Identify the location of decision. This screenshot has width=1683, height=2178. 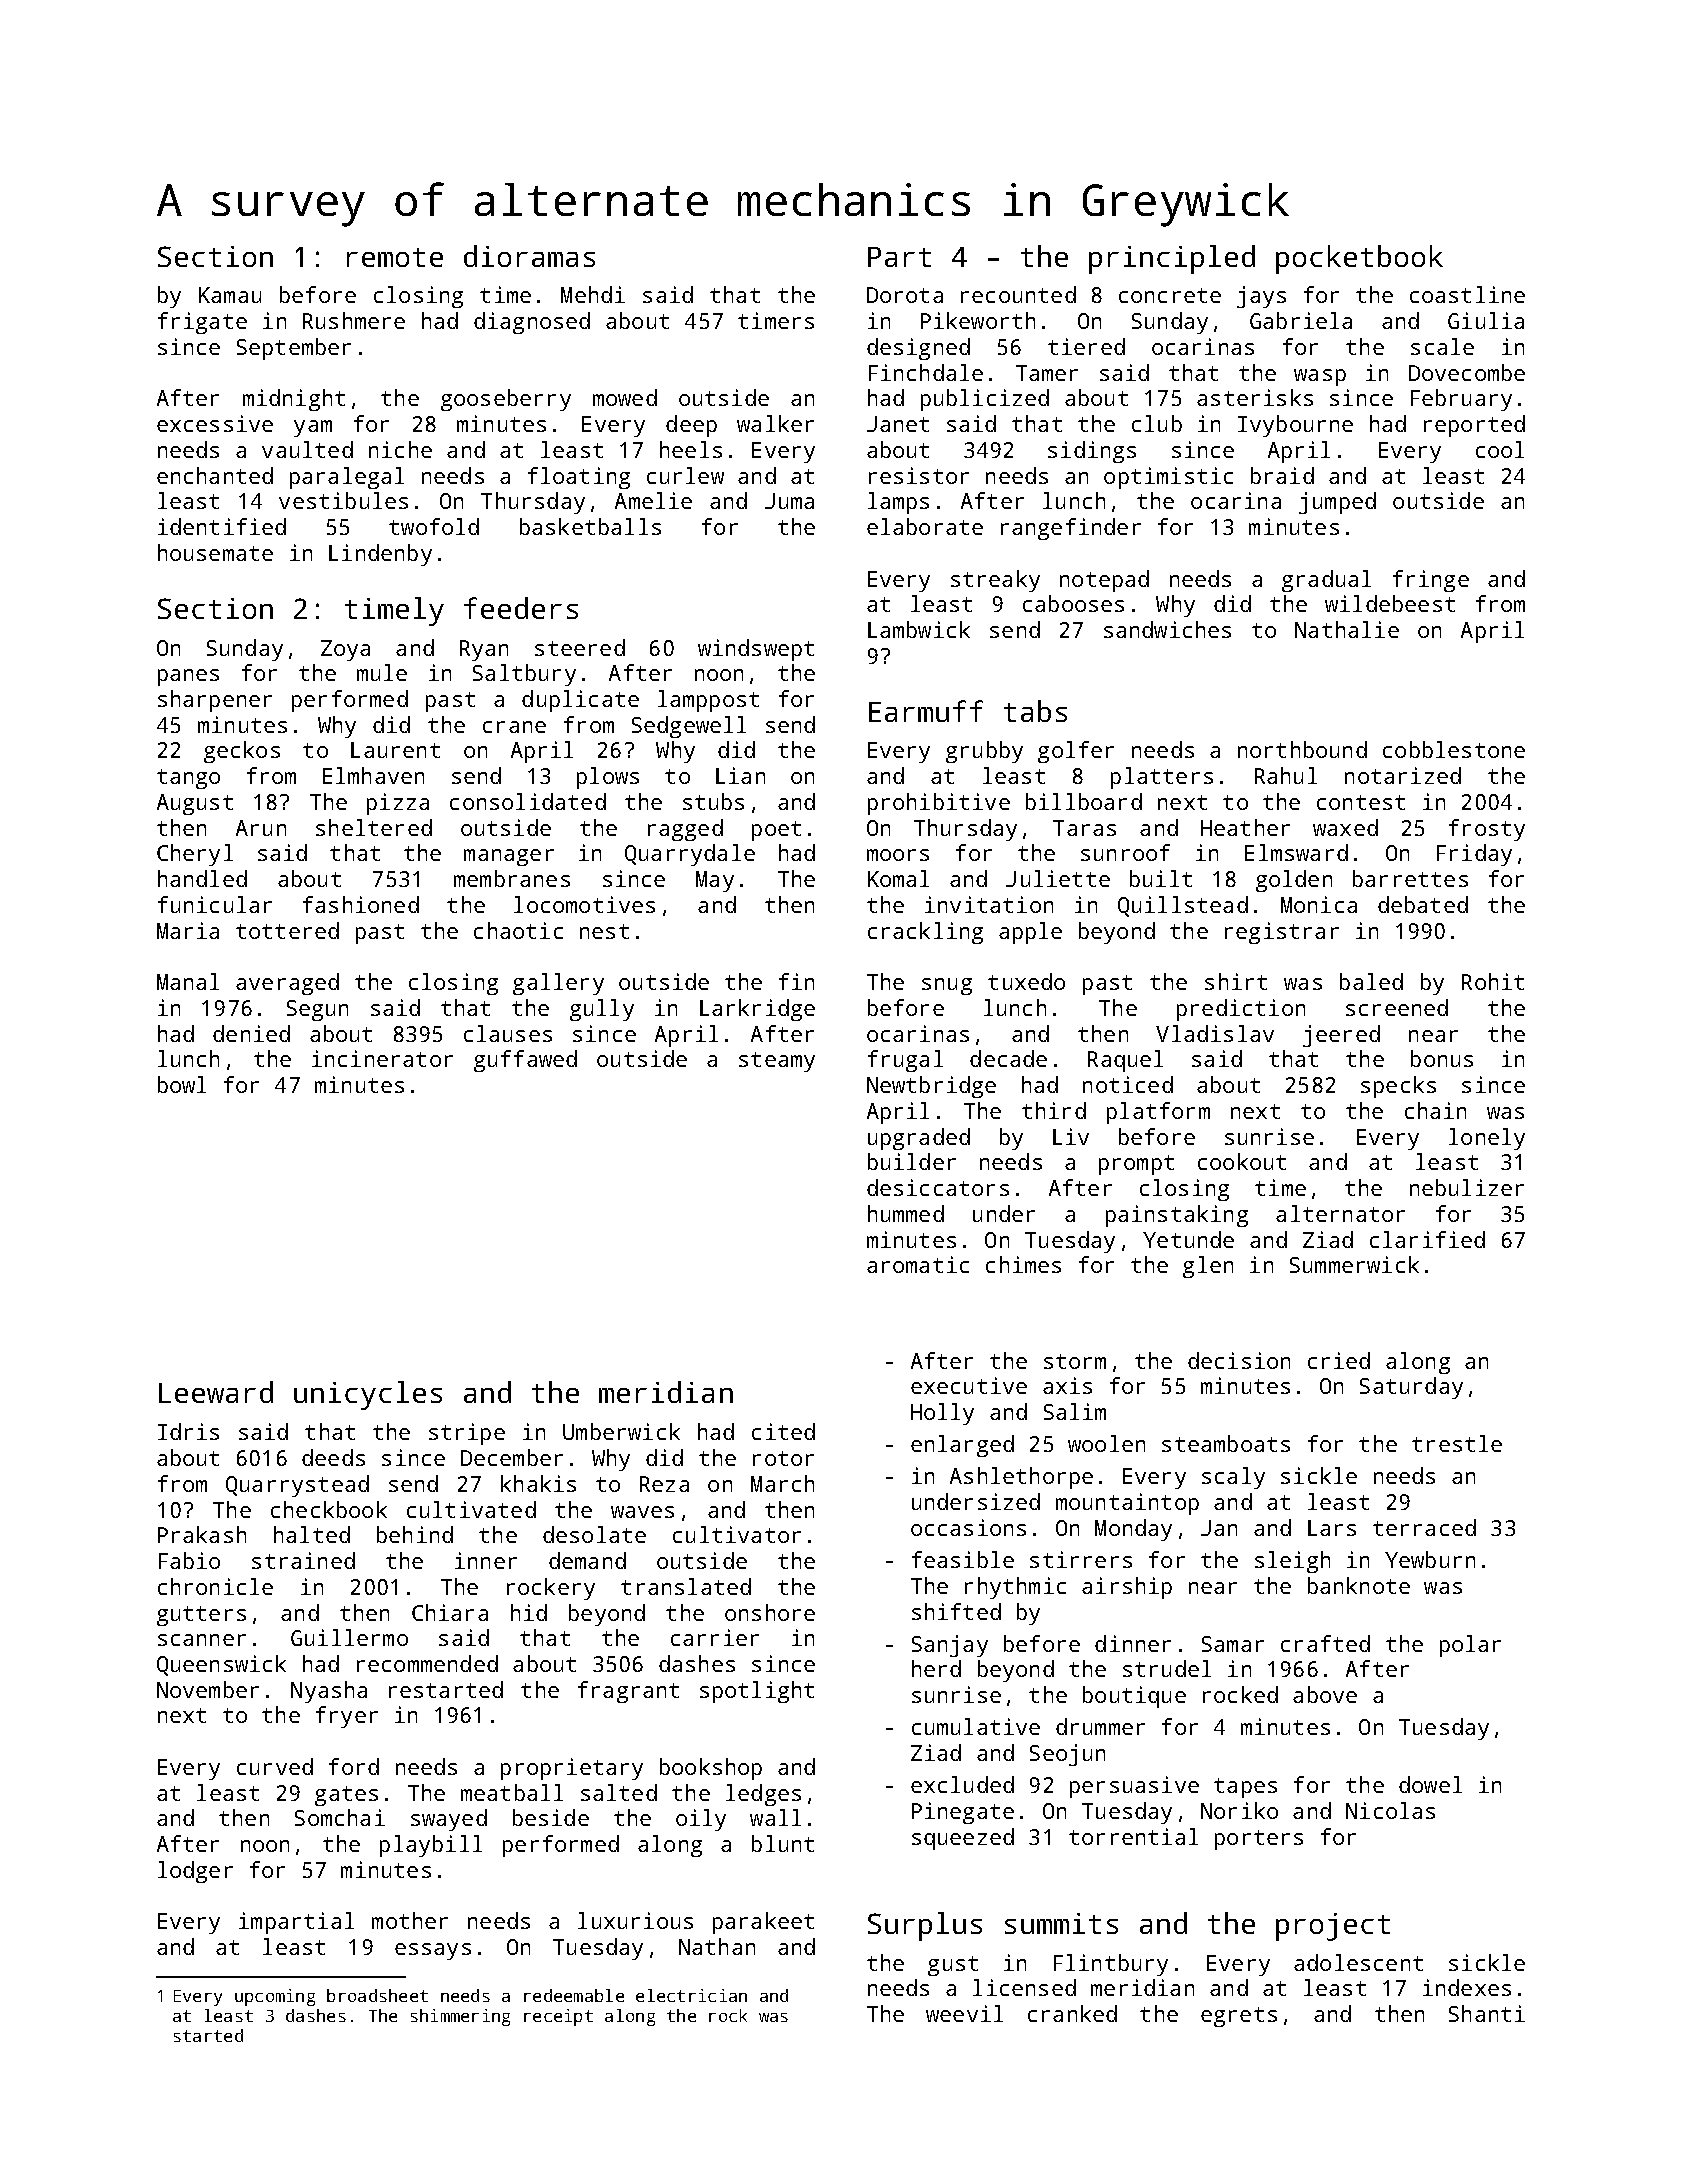
(1239, 1360).
